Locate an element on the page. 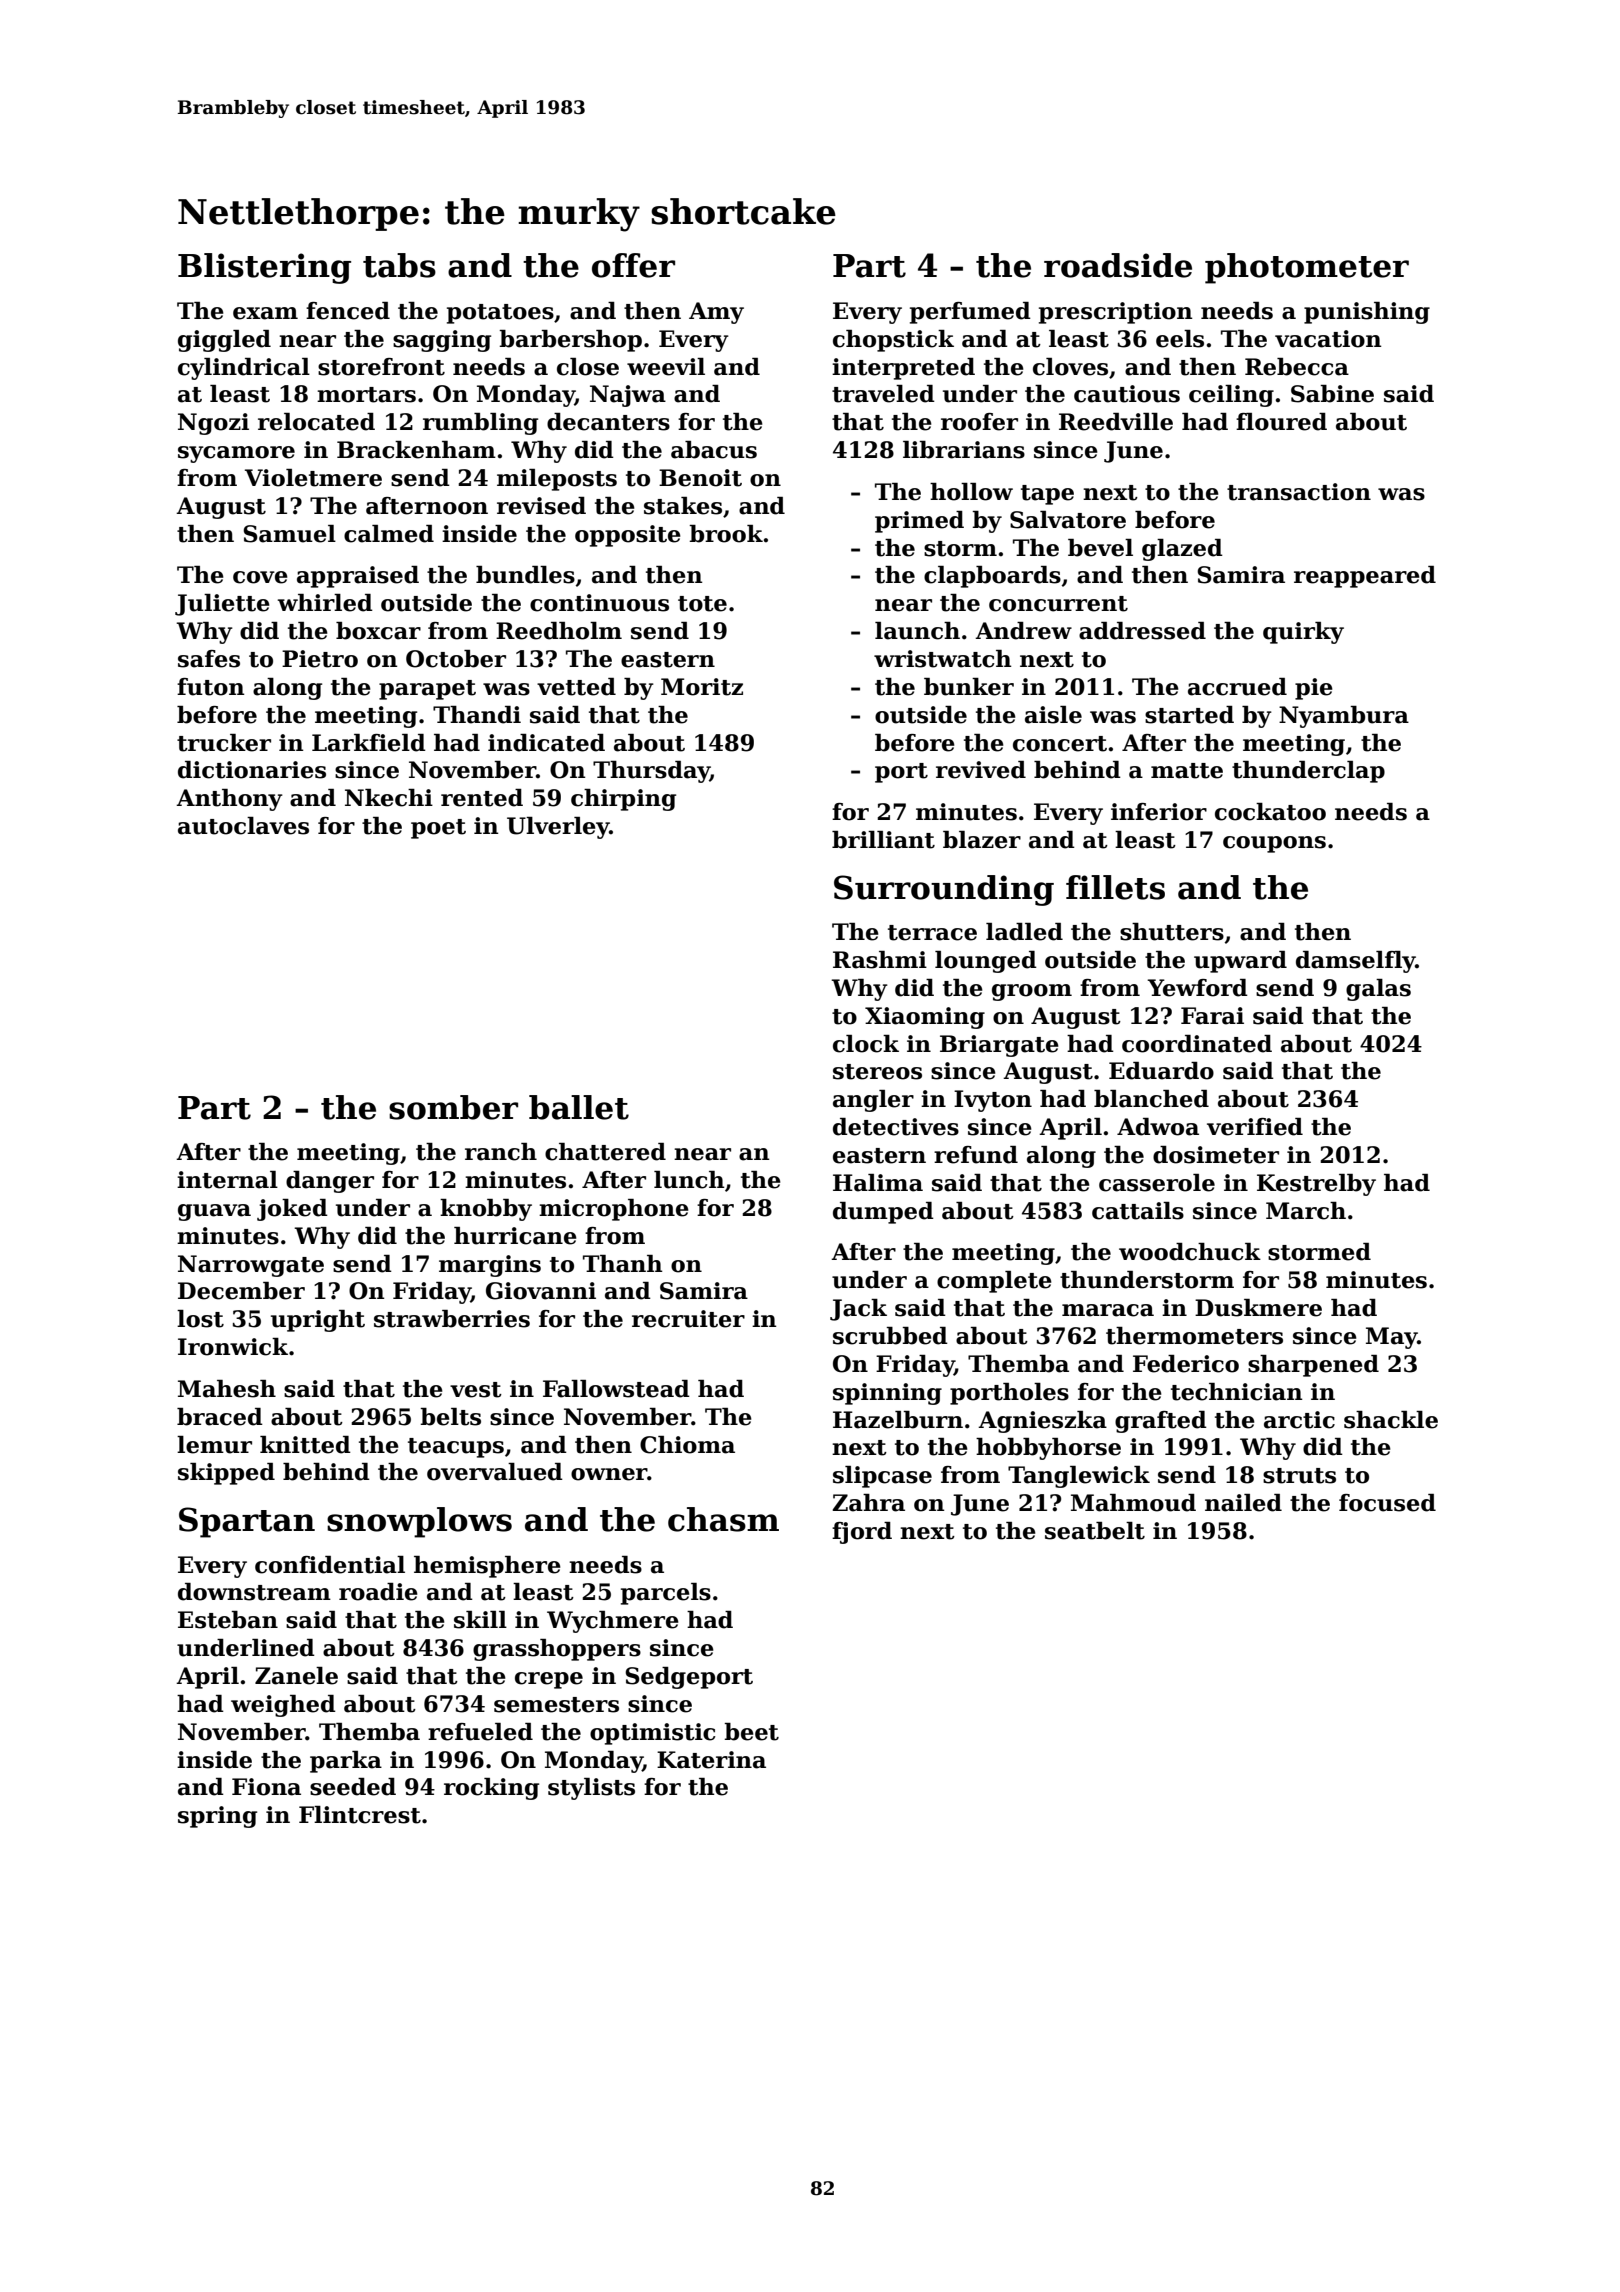 The height and width of the image is (2292, 1620). somber is located at coordinates (453, 1107).
